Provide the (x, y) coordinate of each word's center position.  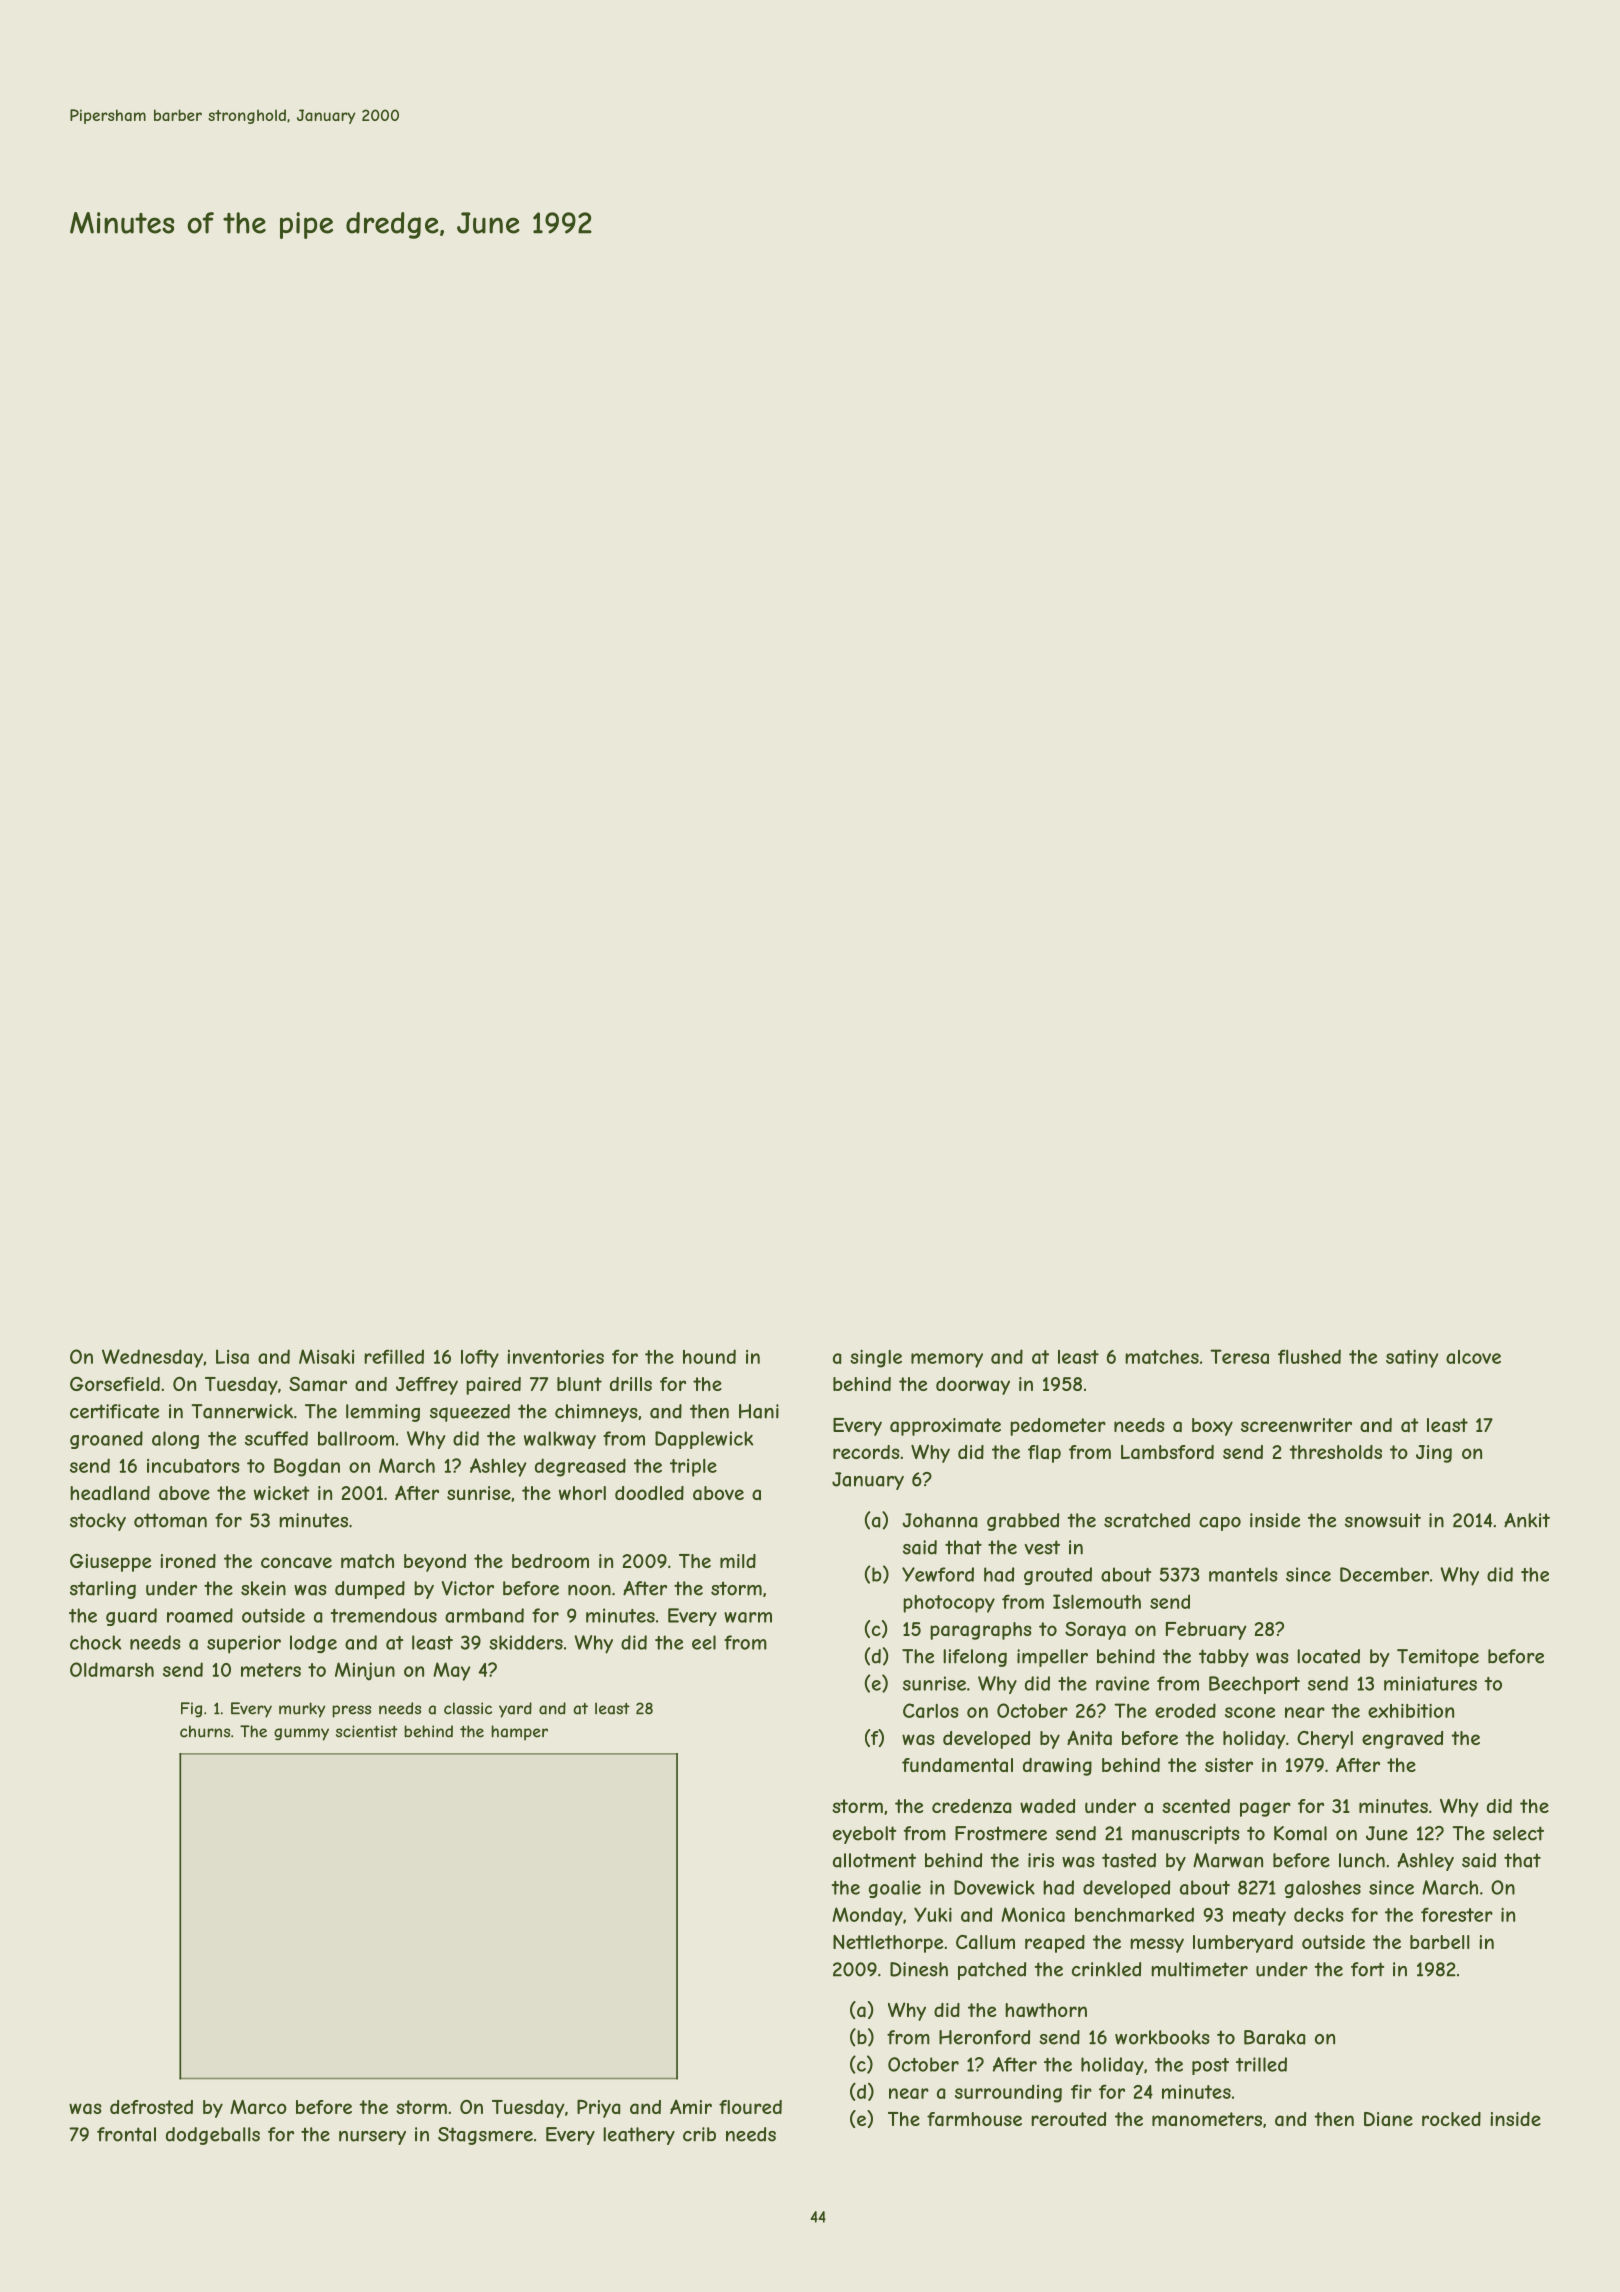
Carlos (931, 1710)
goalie (894, 1889)
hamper (519, 1733)
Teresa (1239, 1356)
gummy (301, 1734)
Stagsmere (485, 2136)
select (1518, 1833)
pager (1265, 1809)
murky (302, 1710)
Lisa (232, 1356)
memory (947, 1360)
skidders (526, 1642)
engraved (1402, 1740)
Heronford (984, 2037)
